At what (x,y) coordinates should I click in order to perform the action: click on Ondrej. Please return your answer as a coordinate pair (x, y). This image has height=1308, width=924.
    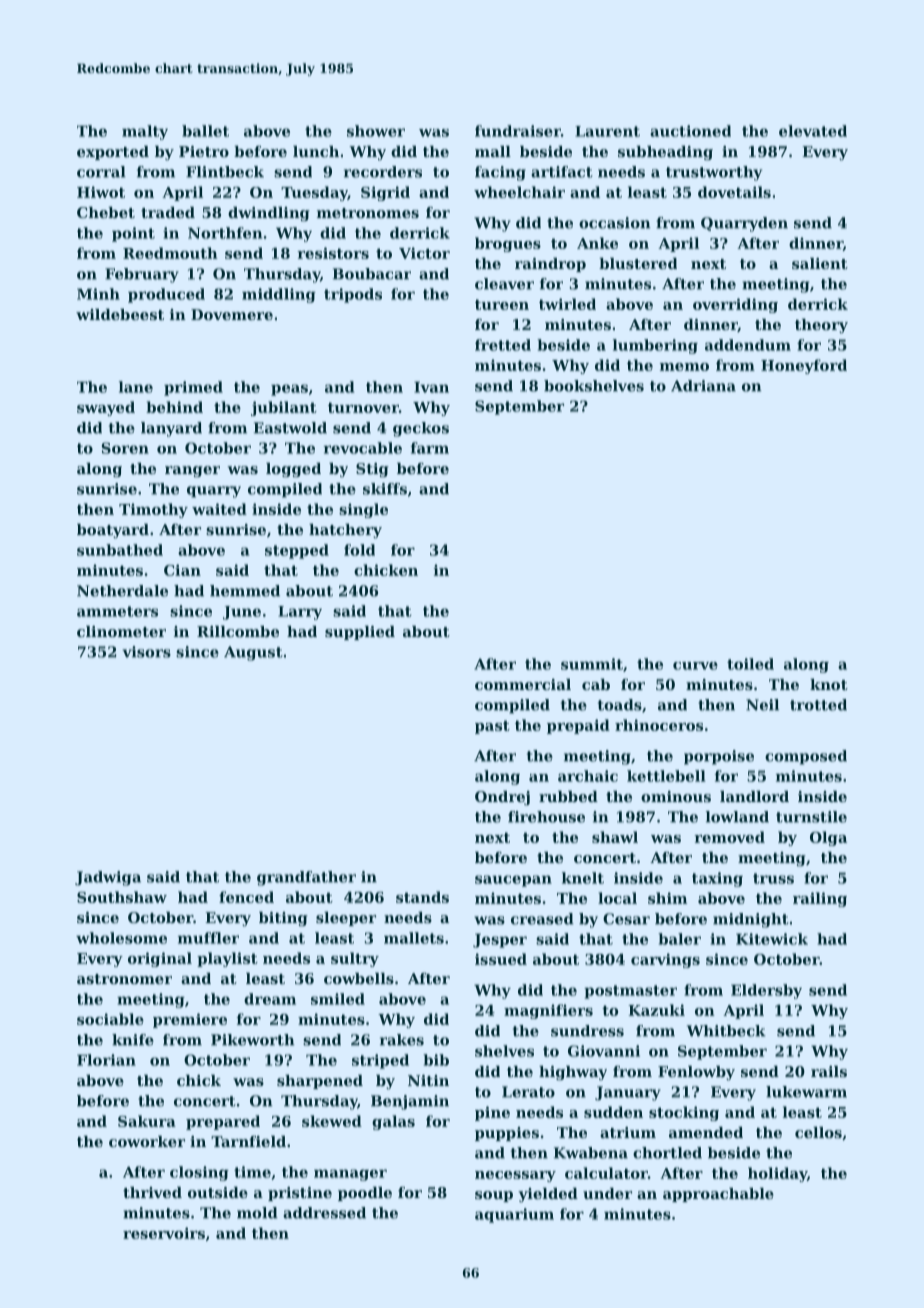
    Looking at the image, I should click on (502, 798).
